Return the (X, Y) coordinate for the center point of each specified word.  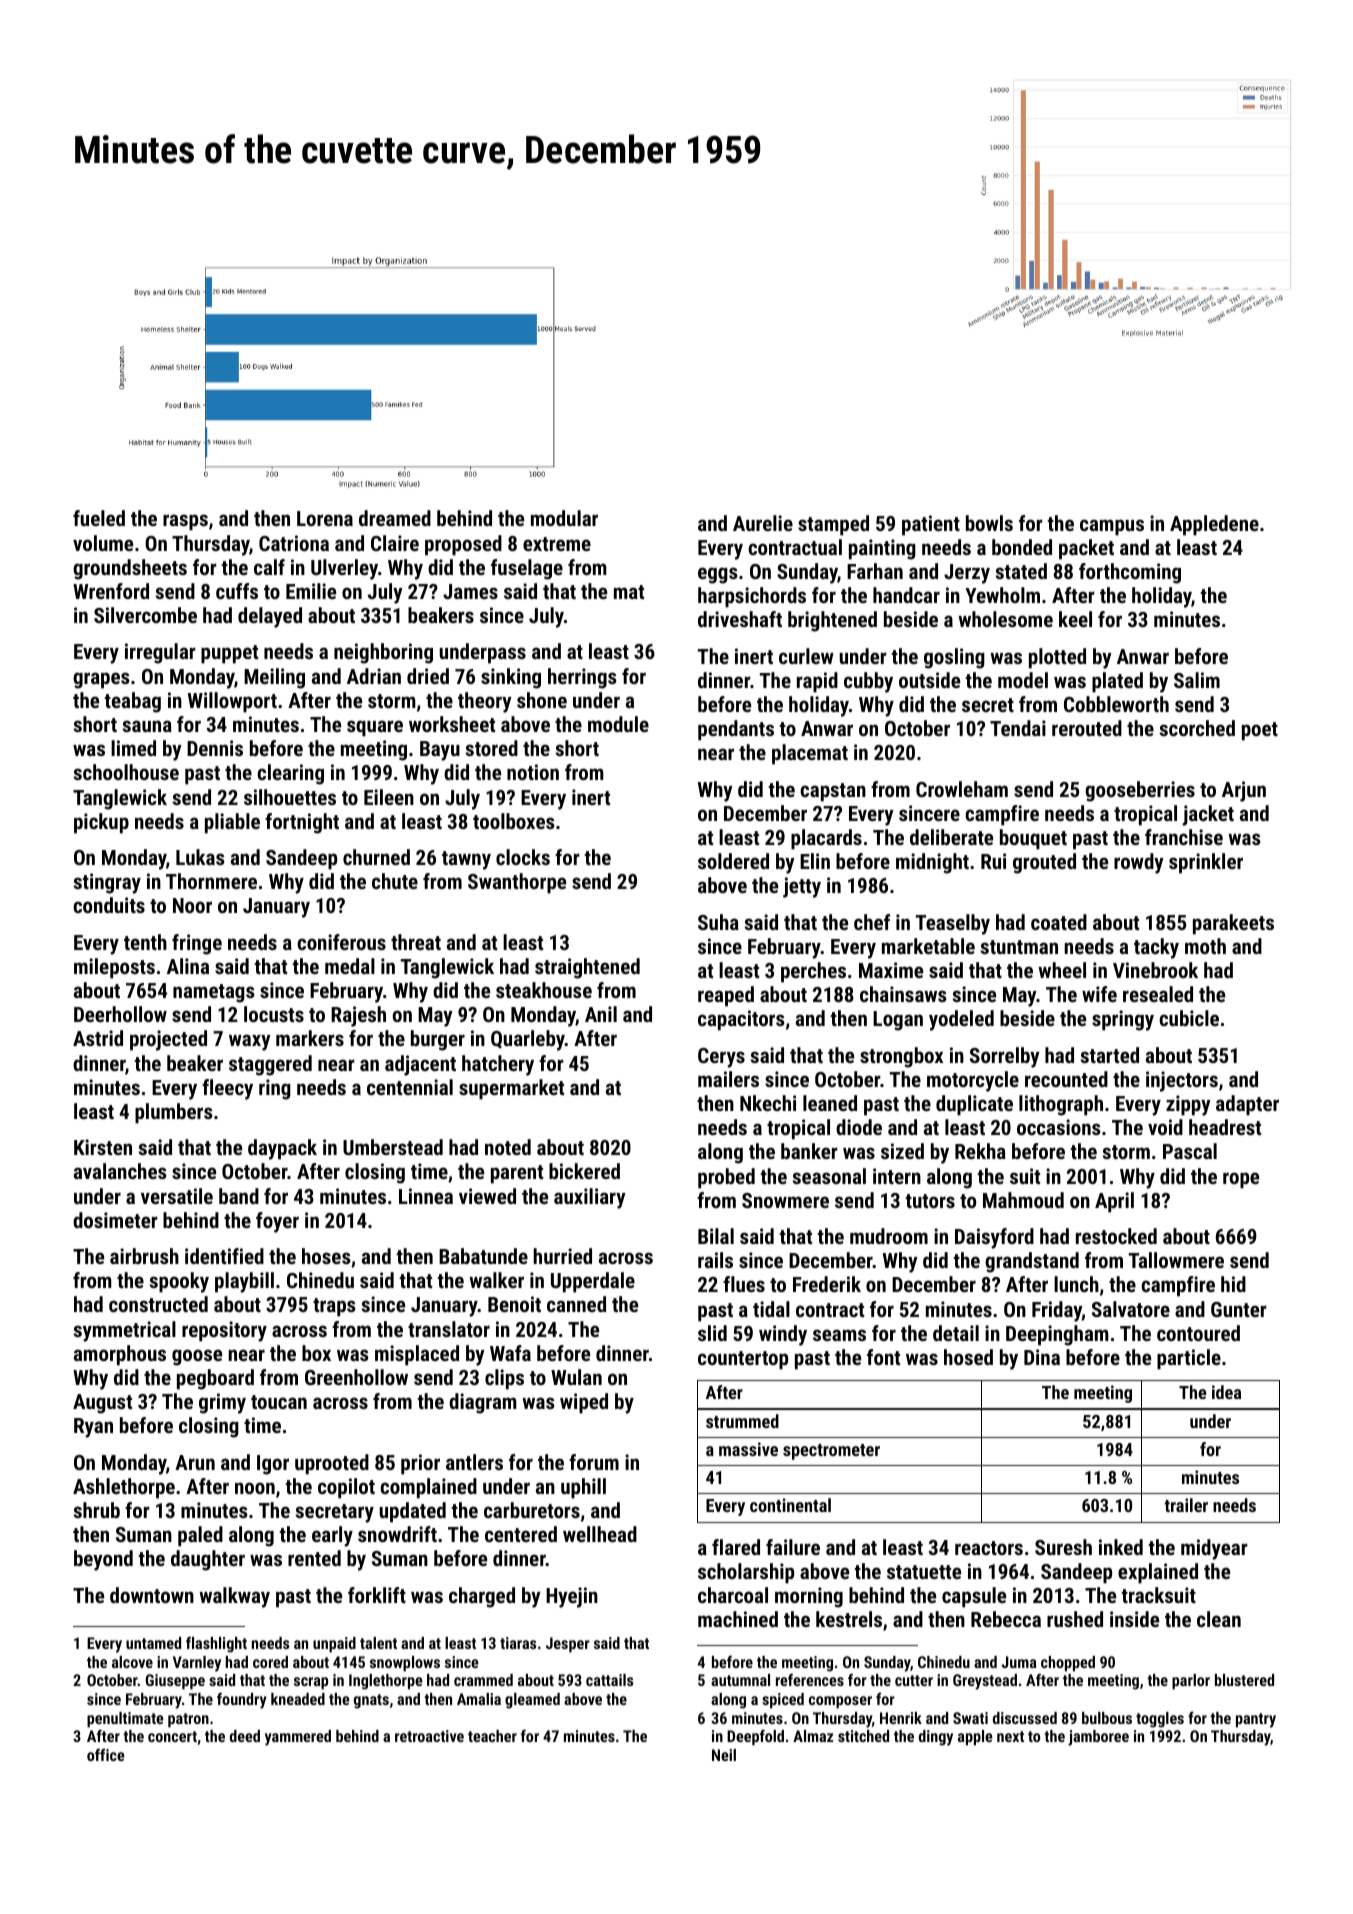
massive (748, 1449)
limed (133, 748)
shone (542, 700)
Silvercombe (145, 615)
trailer (1186, 1505)
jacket (1208, 815)
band (239, 1196)
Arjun (1244, 791)
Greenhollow (356, 1377)
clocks (523, 857)
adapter (1247, 1105)
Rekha (980, 1151)
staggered (270, 1065)
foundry (242, 1700)
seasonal (829, 1176)
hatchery (498, 1065)
